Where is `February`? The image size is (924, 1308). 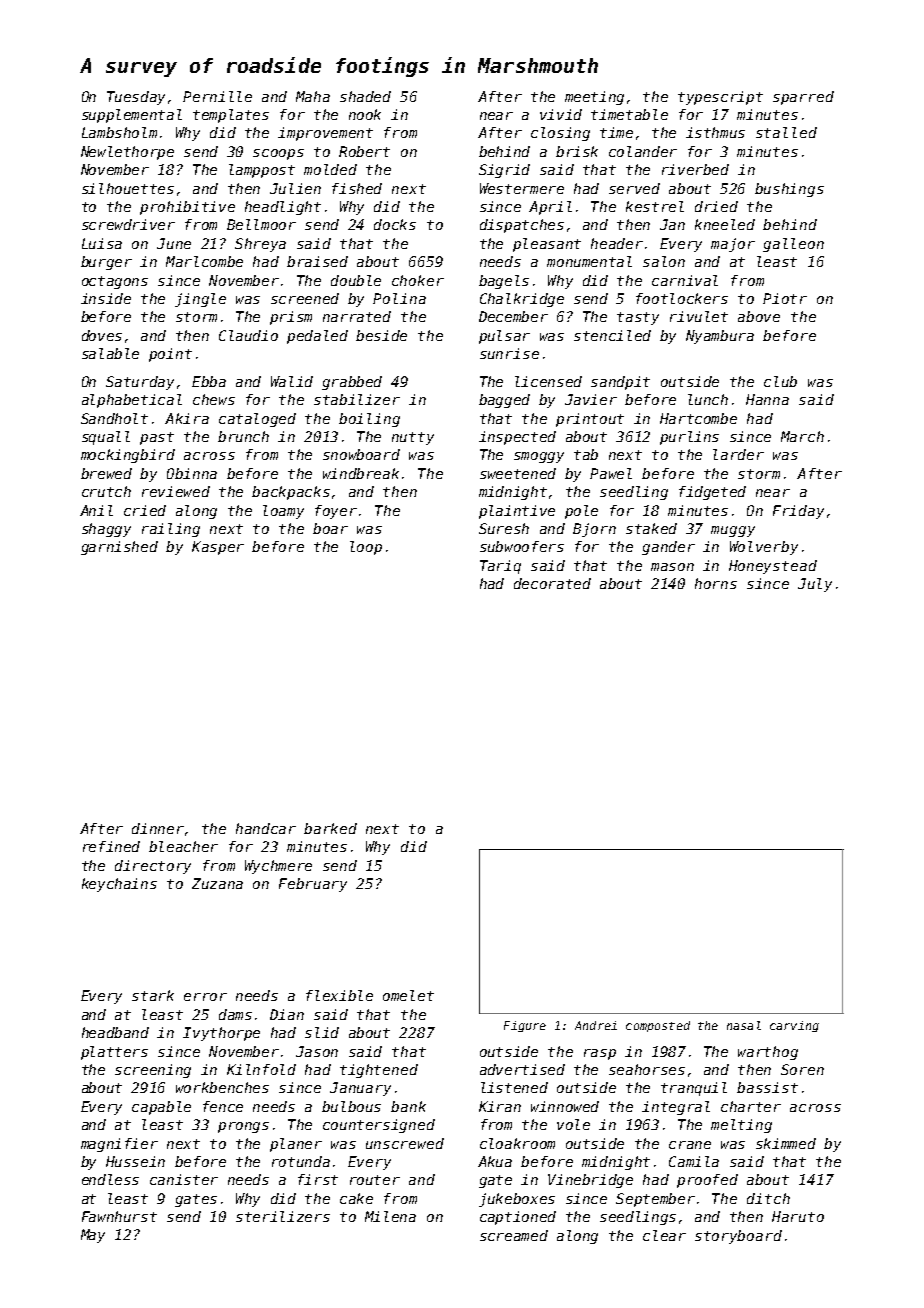 February is located at coordinates (313, 885).
